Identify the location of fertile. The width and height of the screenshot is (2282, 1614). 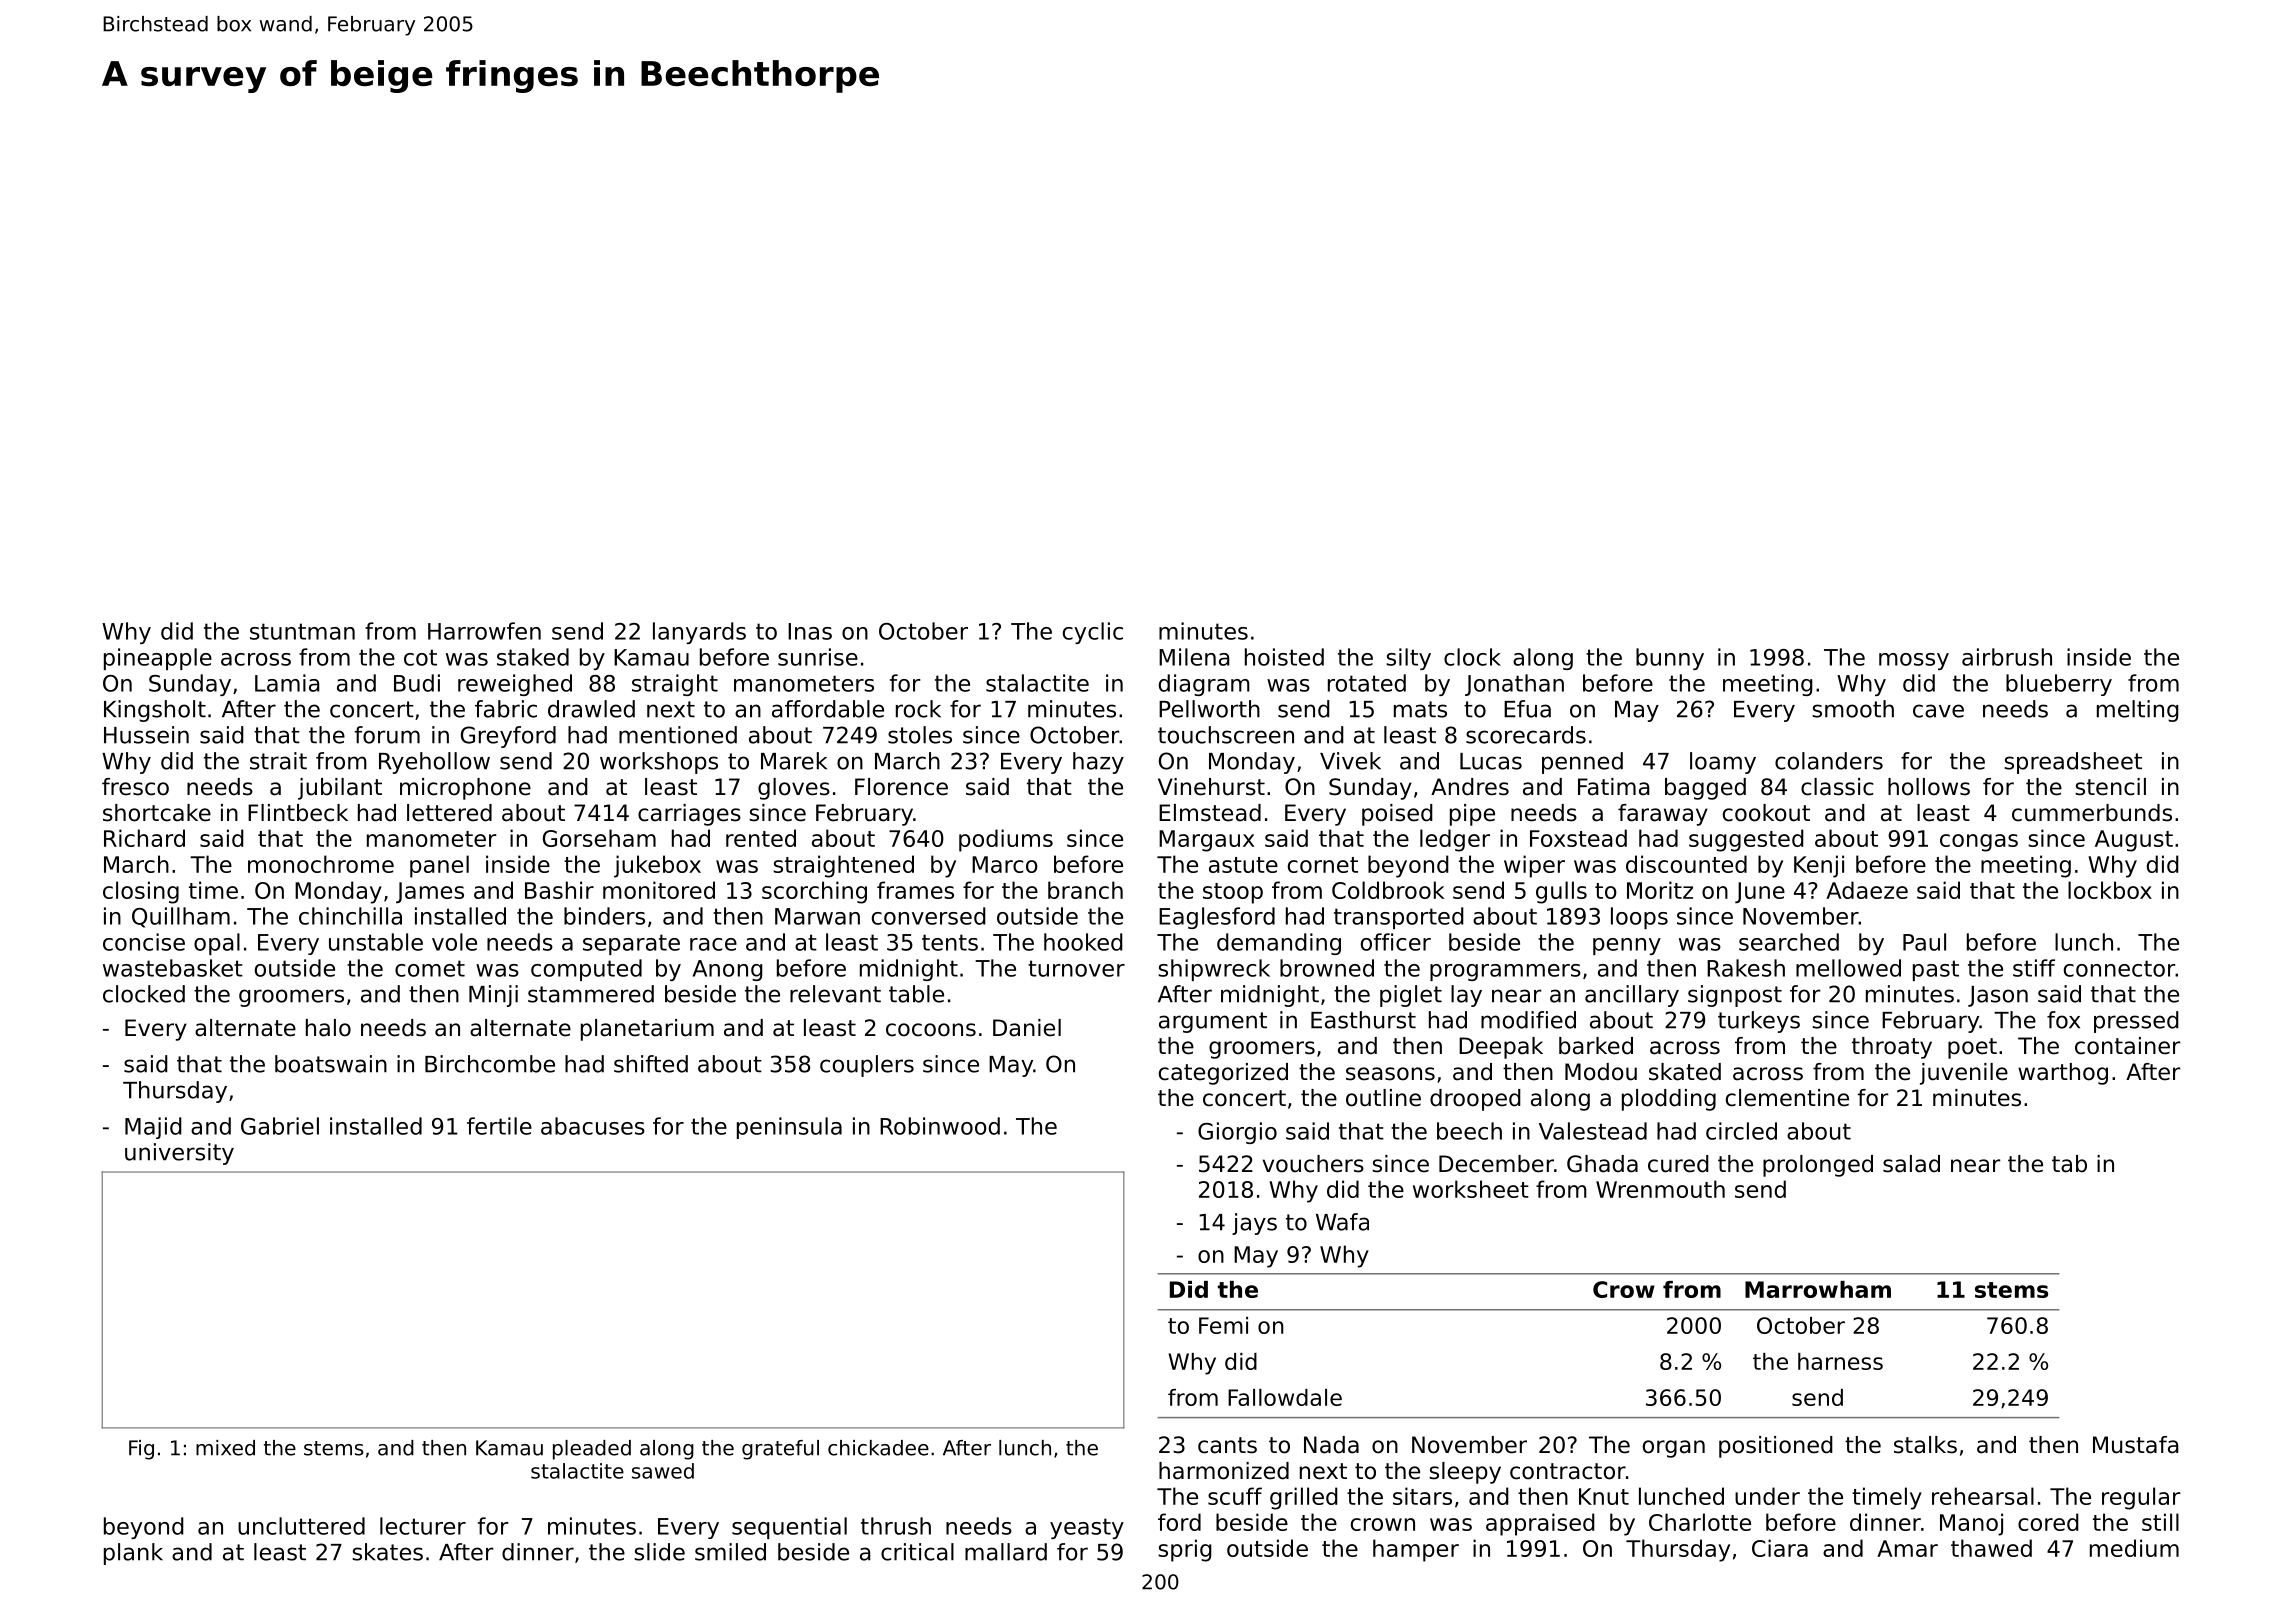
(499, 1126).
